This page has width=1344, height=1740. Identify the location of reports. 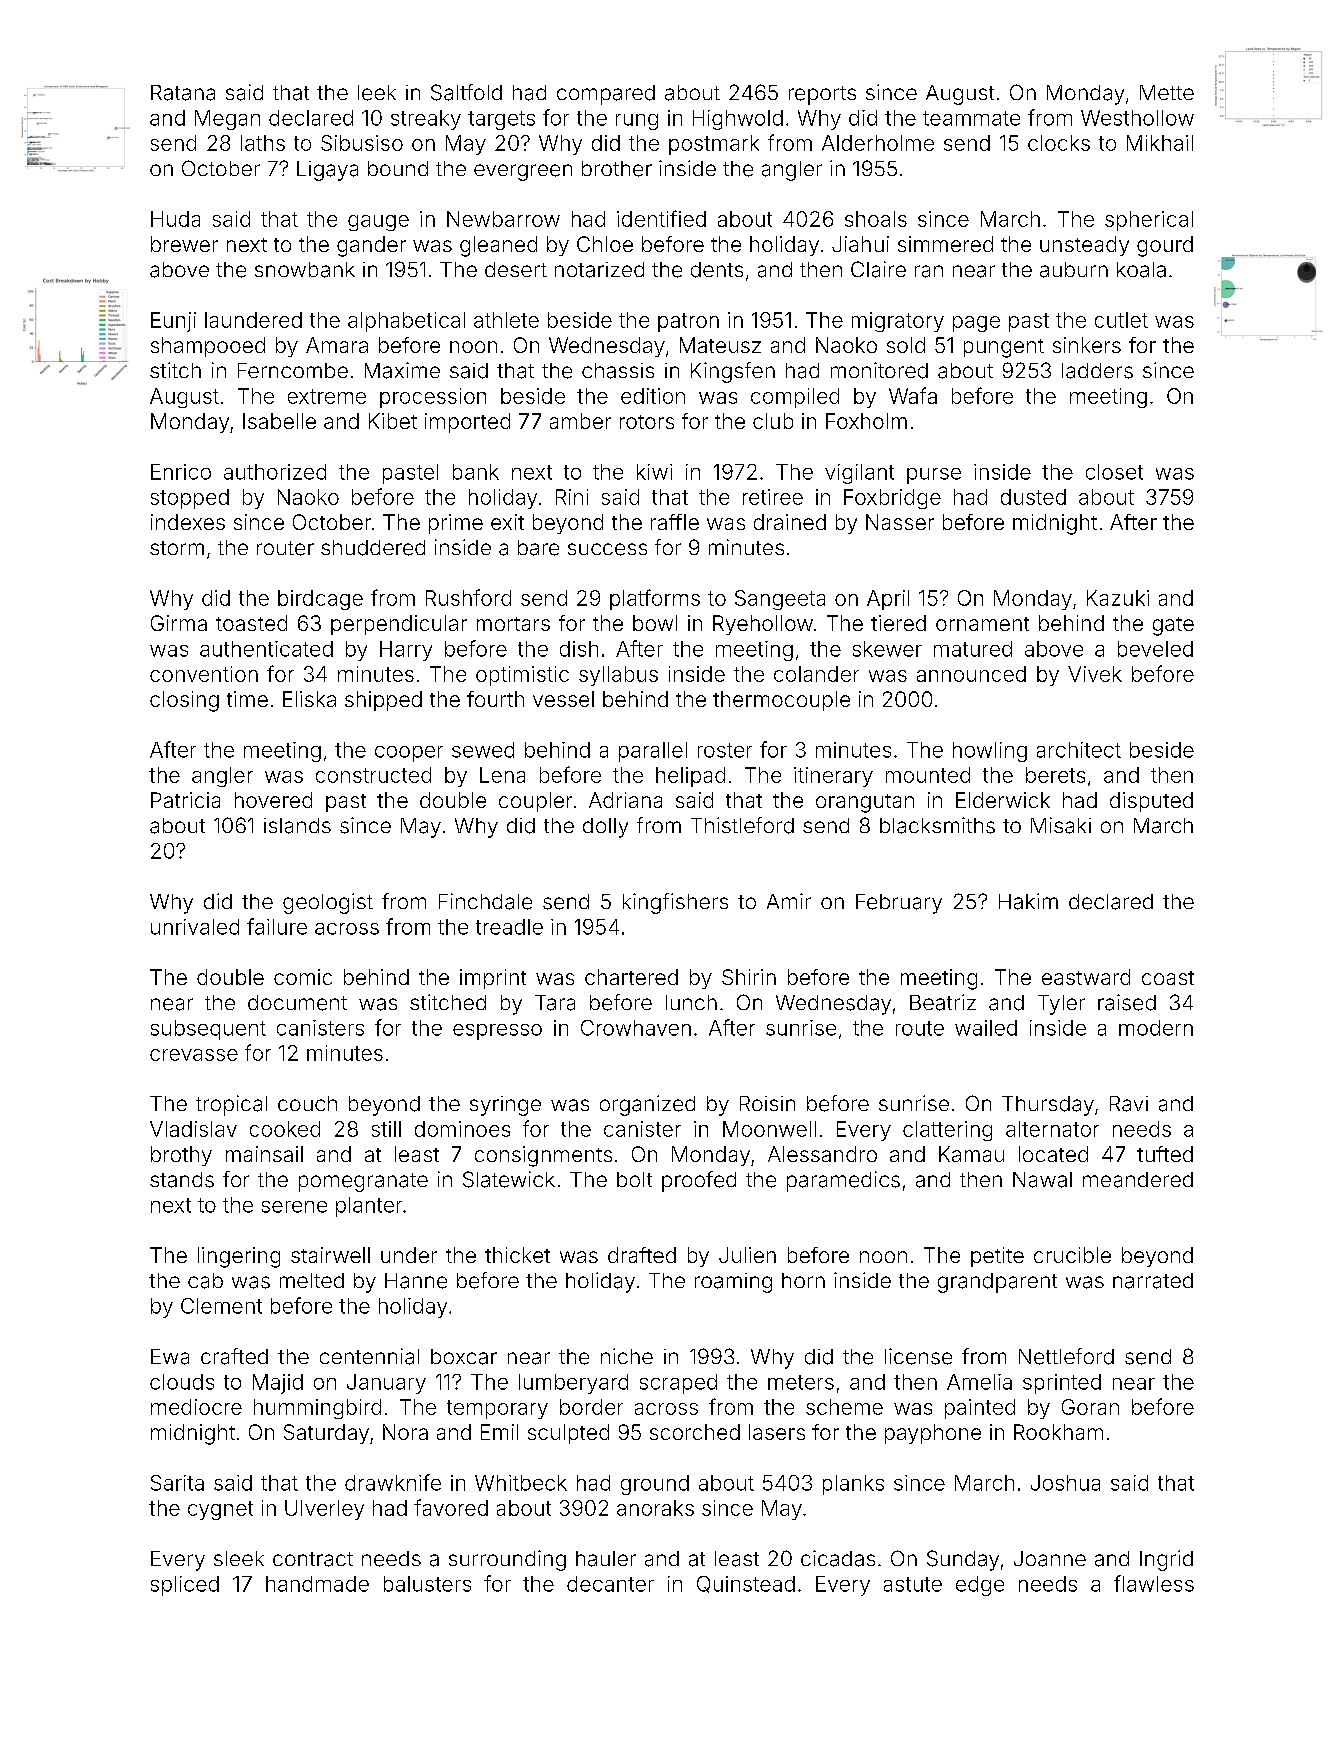
(822, 95).
